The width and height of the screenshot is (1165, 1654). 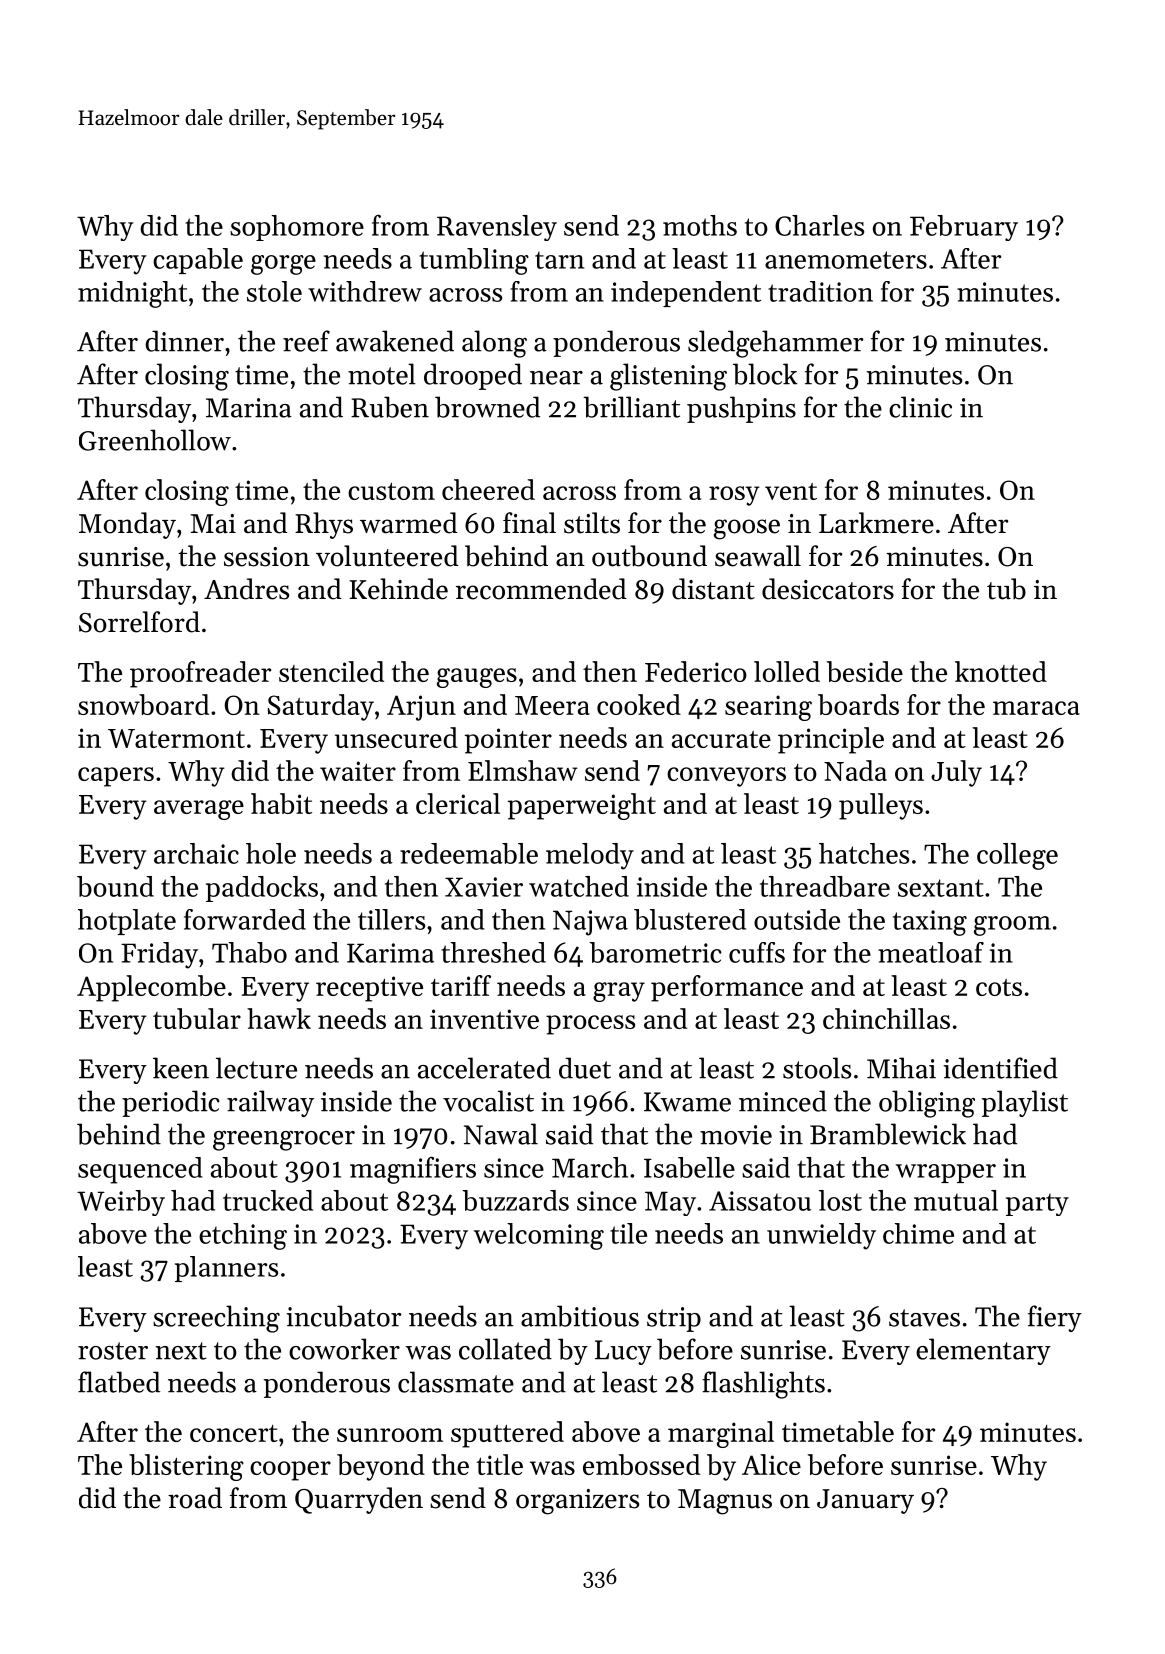 I want to click on knotted, so click(x=1001, y=671).
